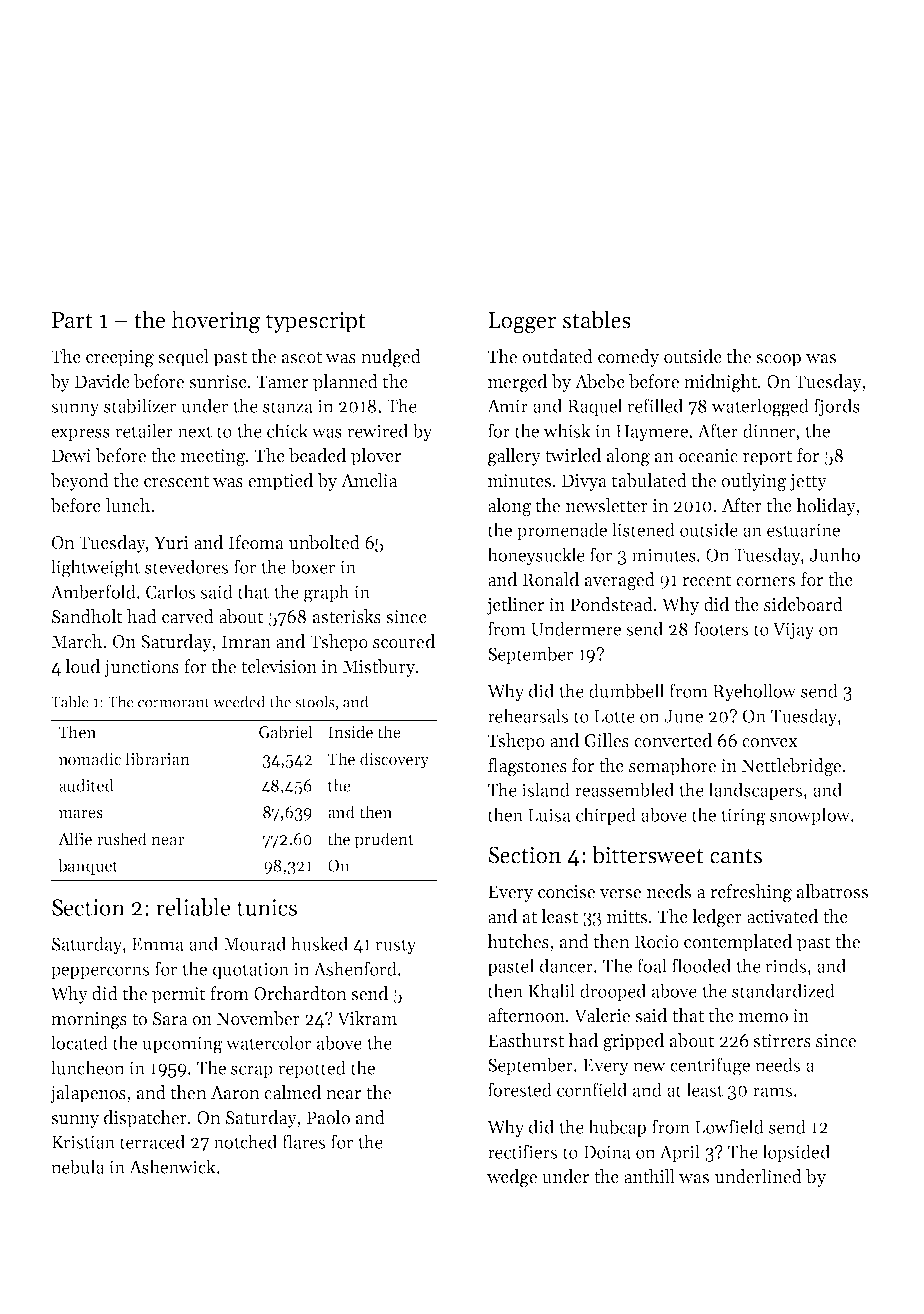 The image size is (924, 1314). I want to click on lopsided, so click(796, 1153).
